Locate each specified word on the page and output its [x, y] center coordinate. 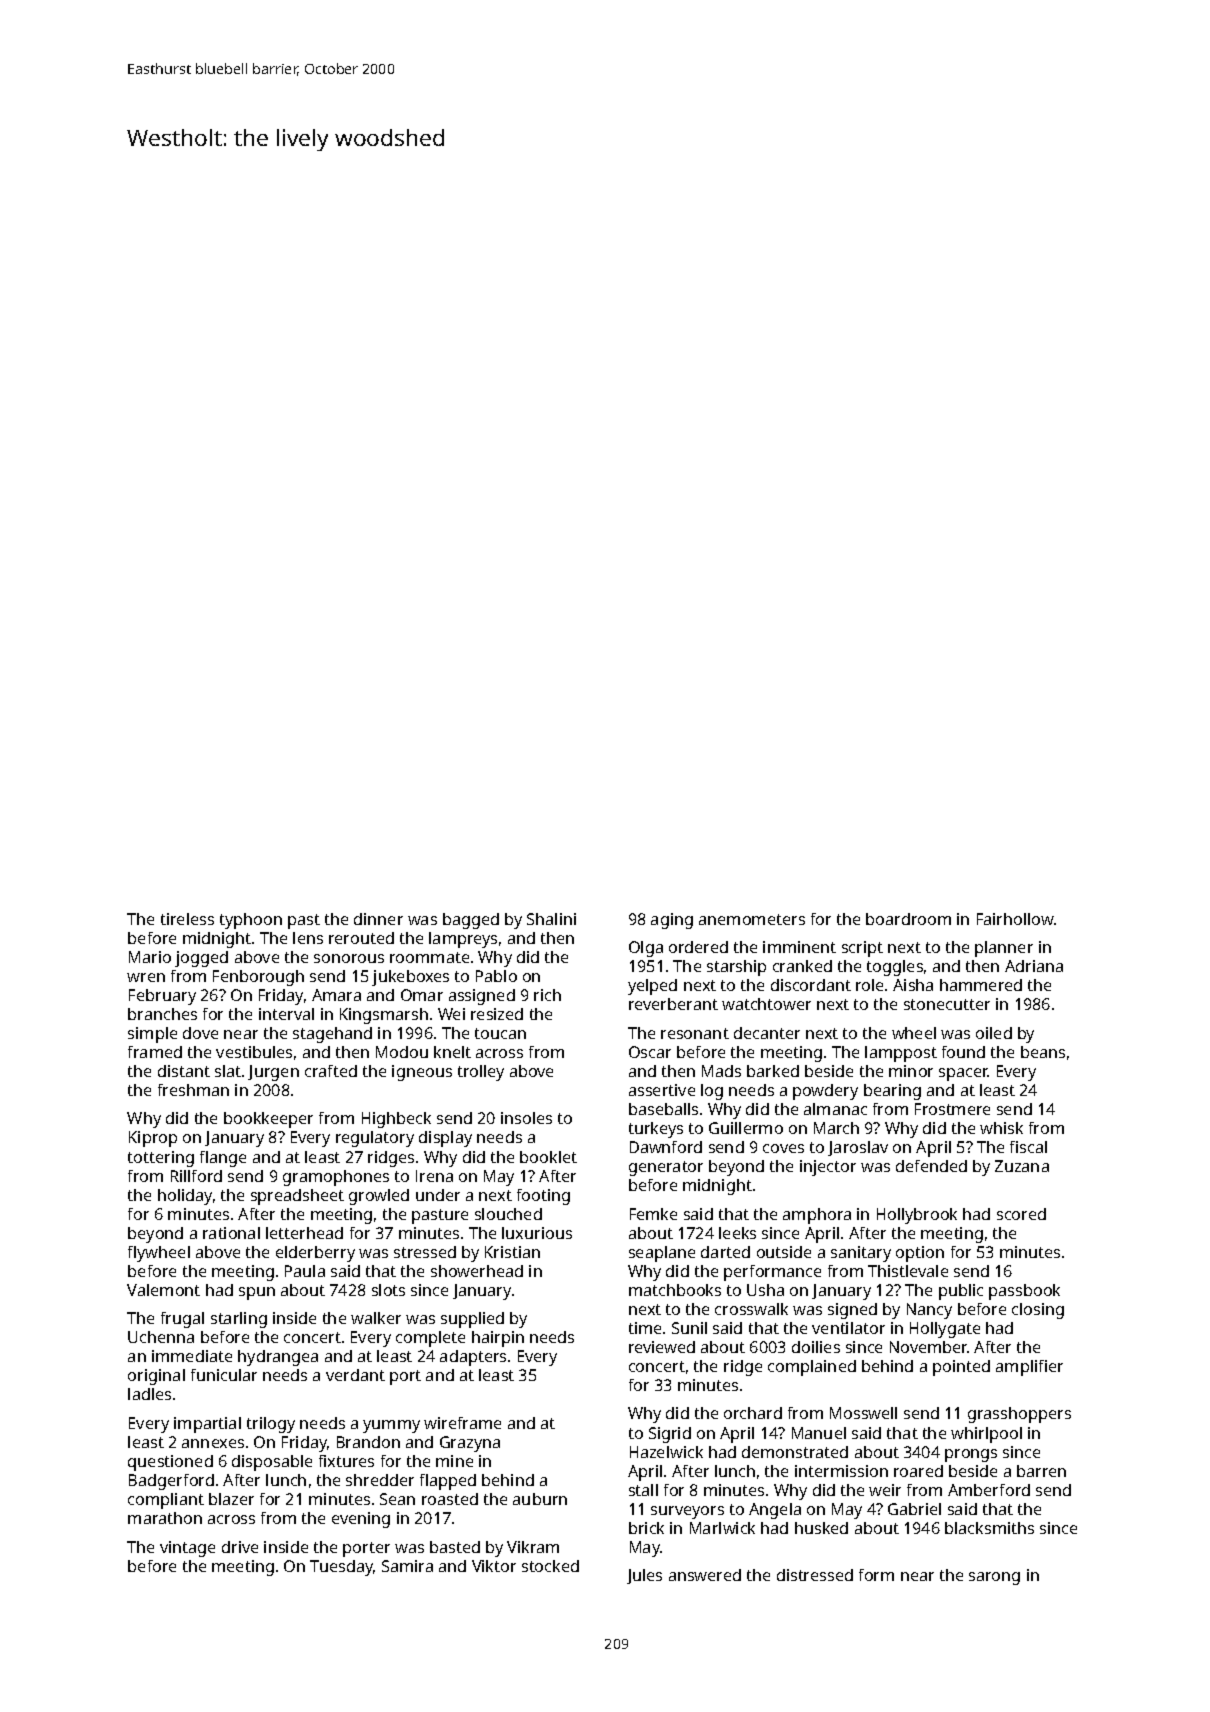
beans [1043, 1052]
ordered [698, 947]
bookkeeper [268, 1120]
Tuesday [342, 1568]
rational [231, 1233]
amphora [817, 1216]
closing [1038, 1311]
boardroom [908, 919]
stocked [550, 1566]
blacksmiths [989, 1528]
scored [1021, 1214]
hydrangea [278, 1358]
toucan [500, 1033]
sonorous [349, 958]
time [645, 1328]
